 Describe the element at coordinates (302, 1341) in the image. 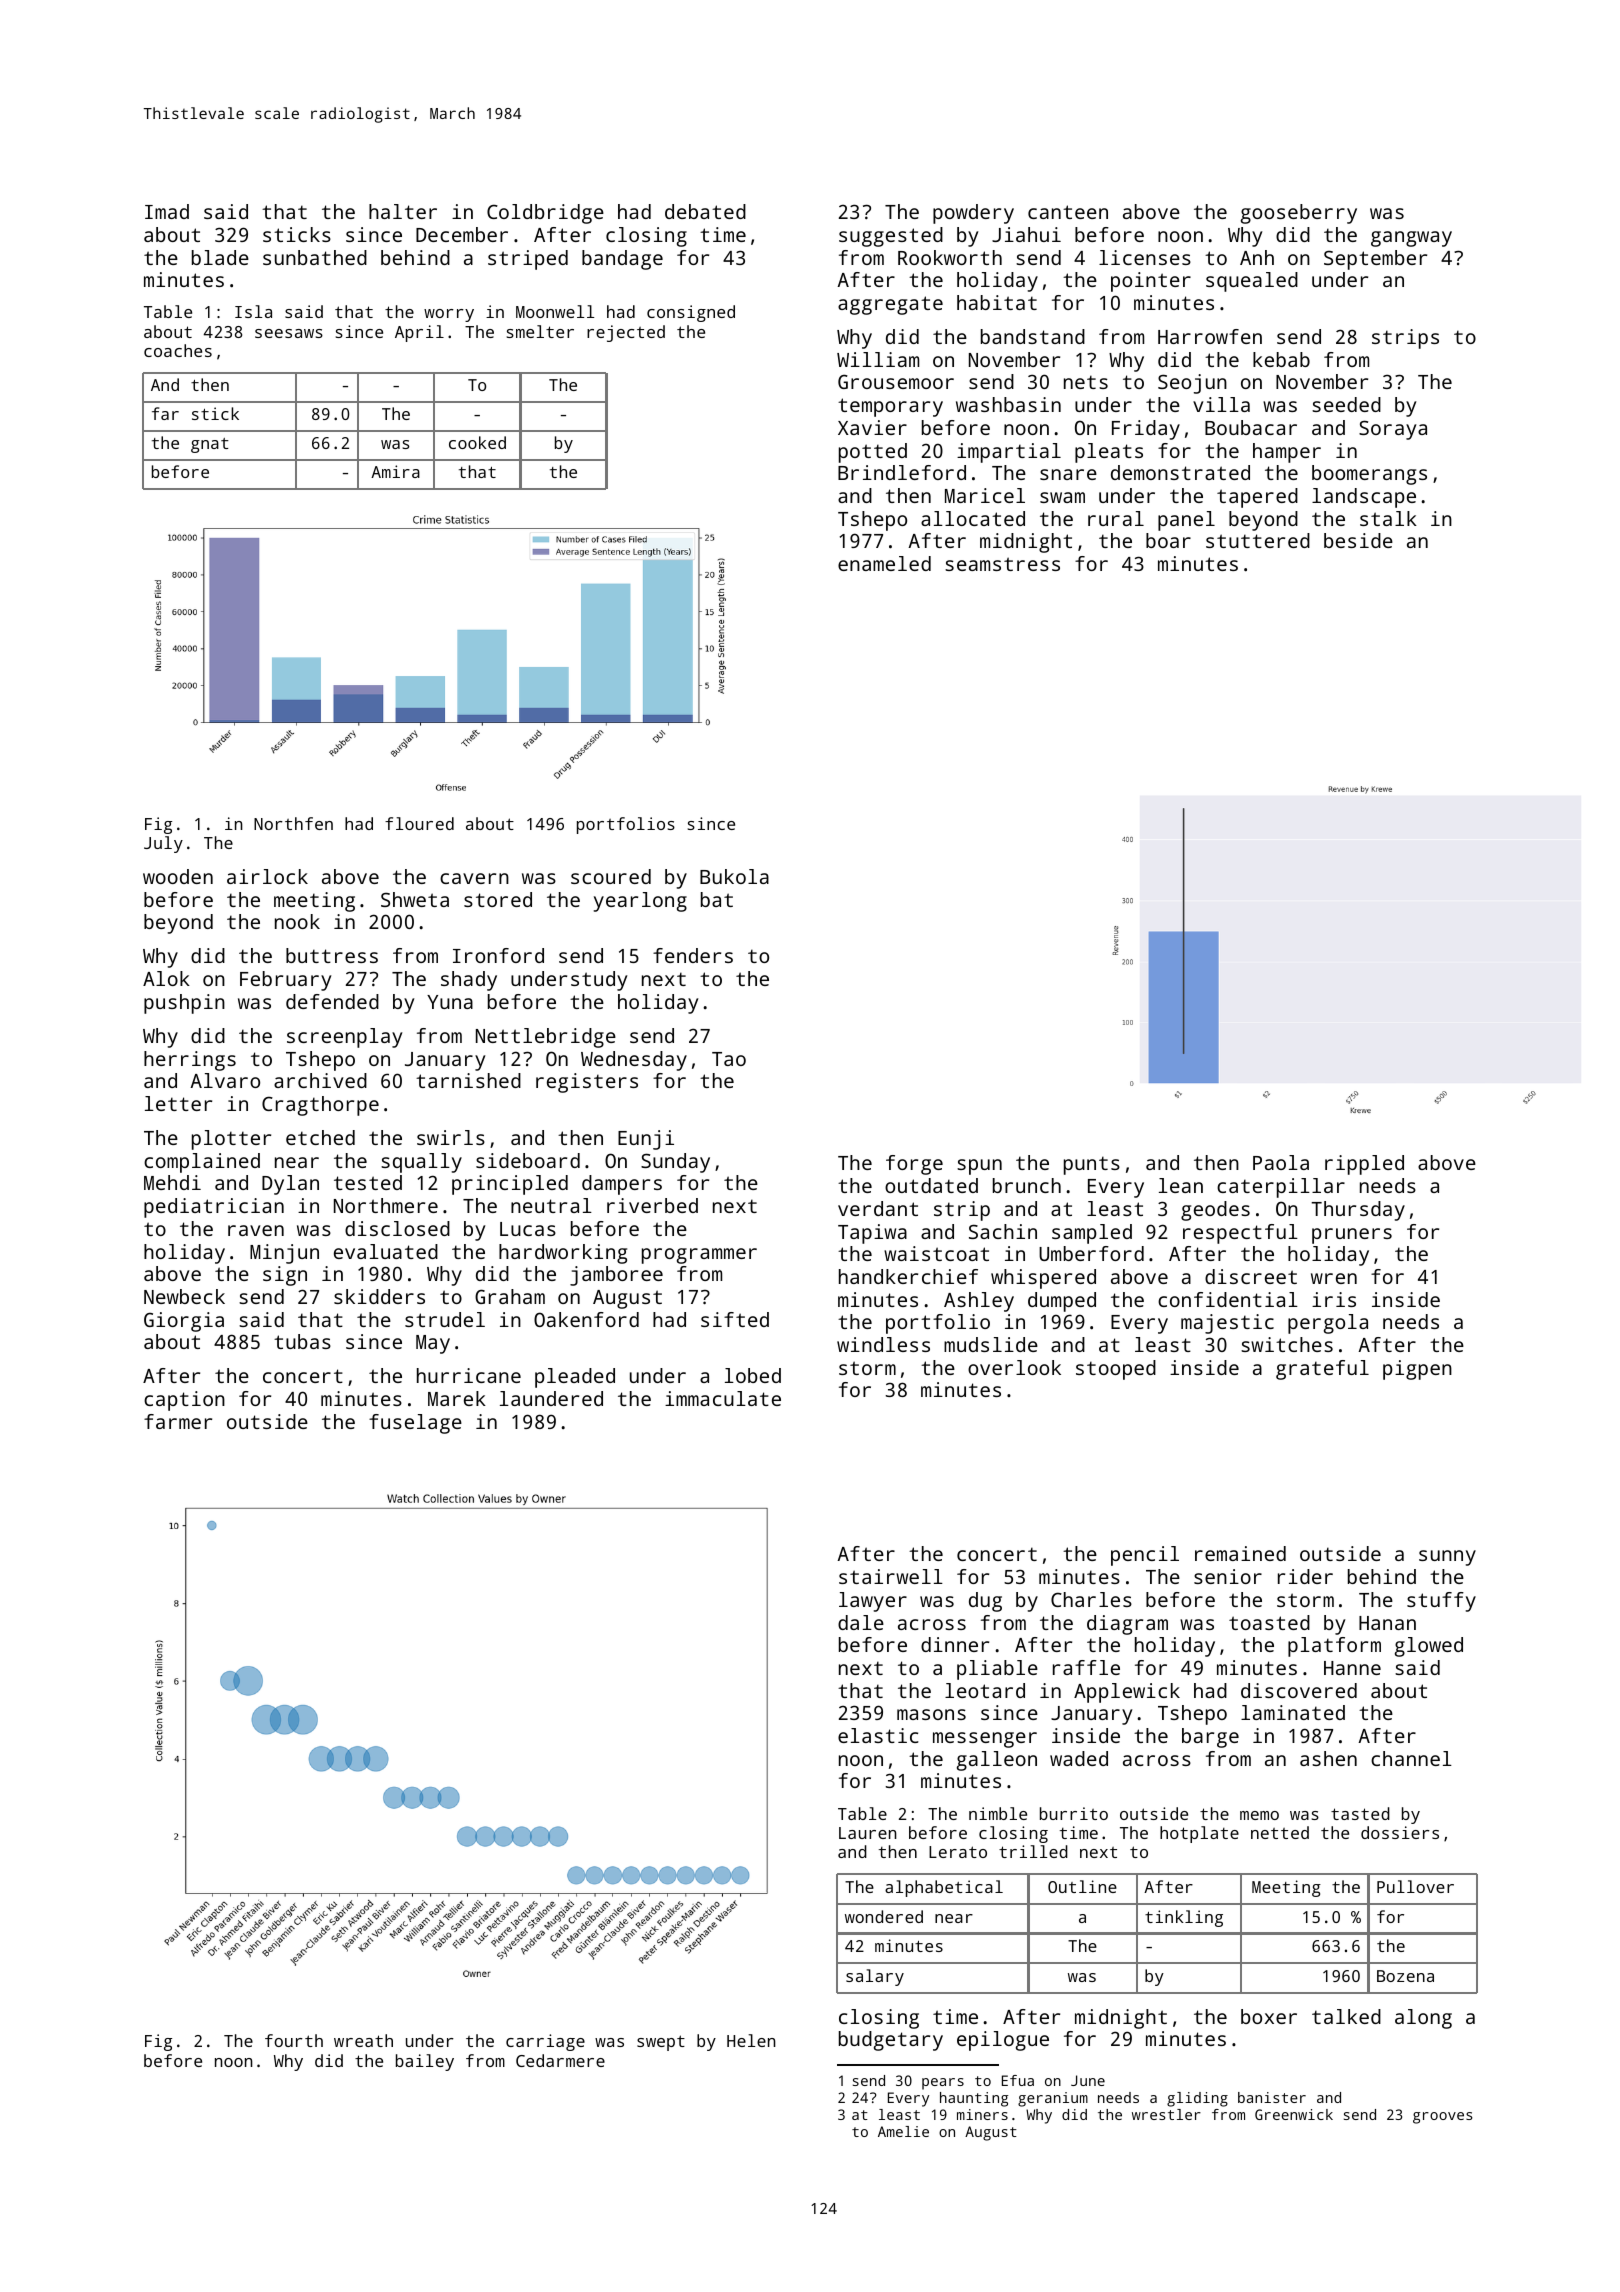

I see `tubas` at that location.
